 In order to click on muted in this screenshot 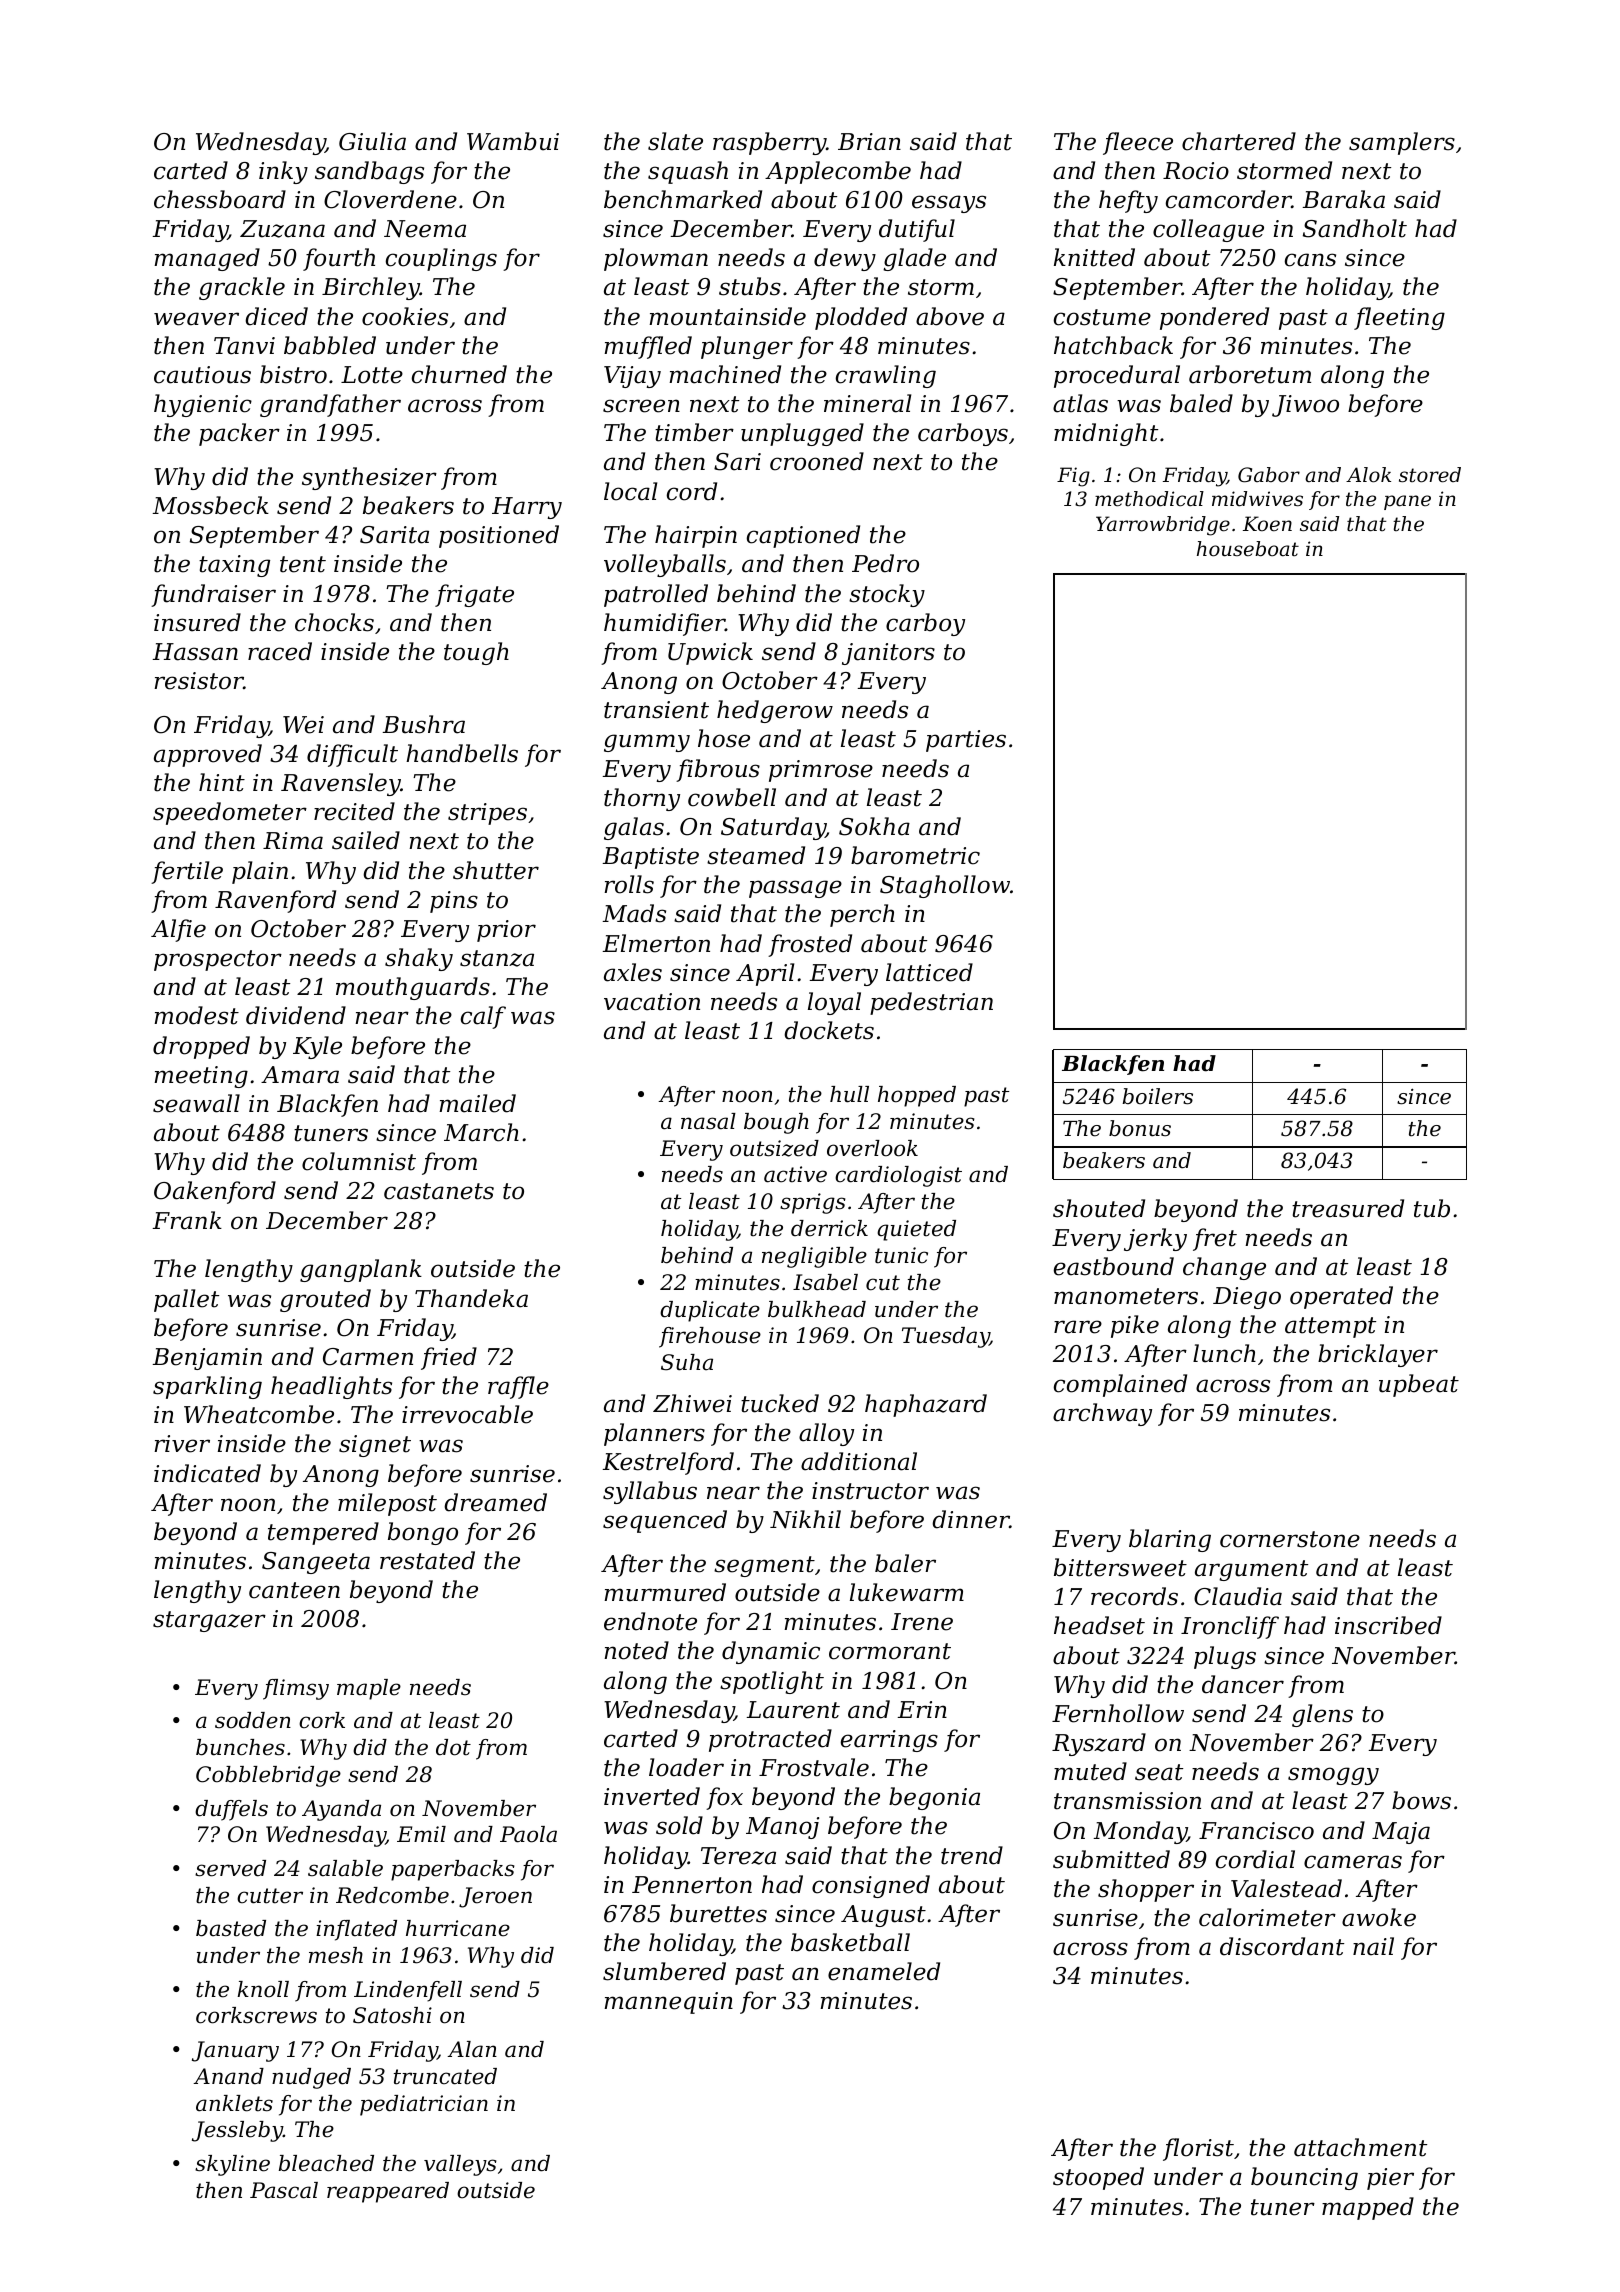, I will do `click(1090, 1771)`.
